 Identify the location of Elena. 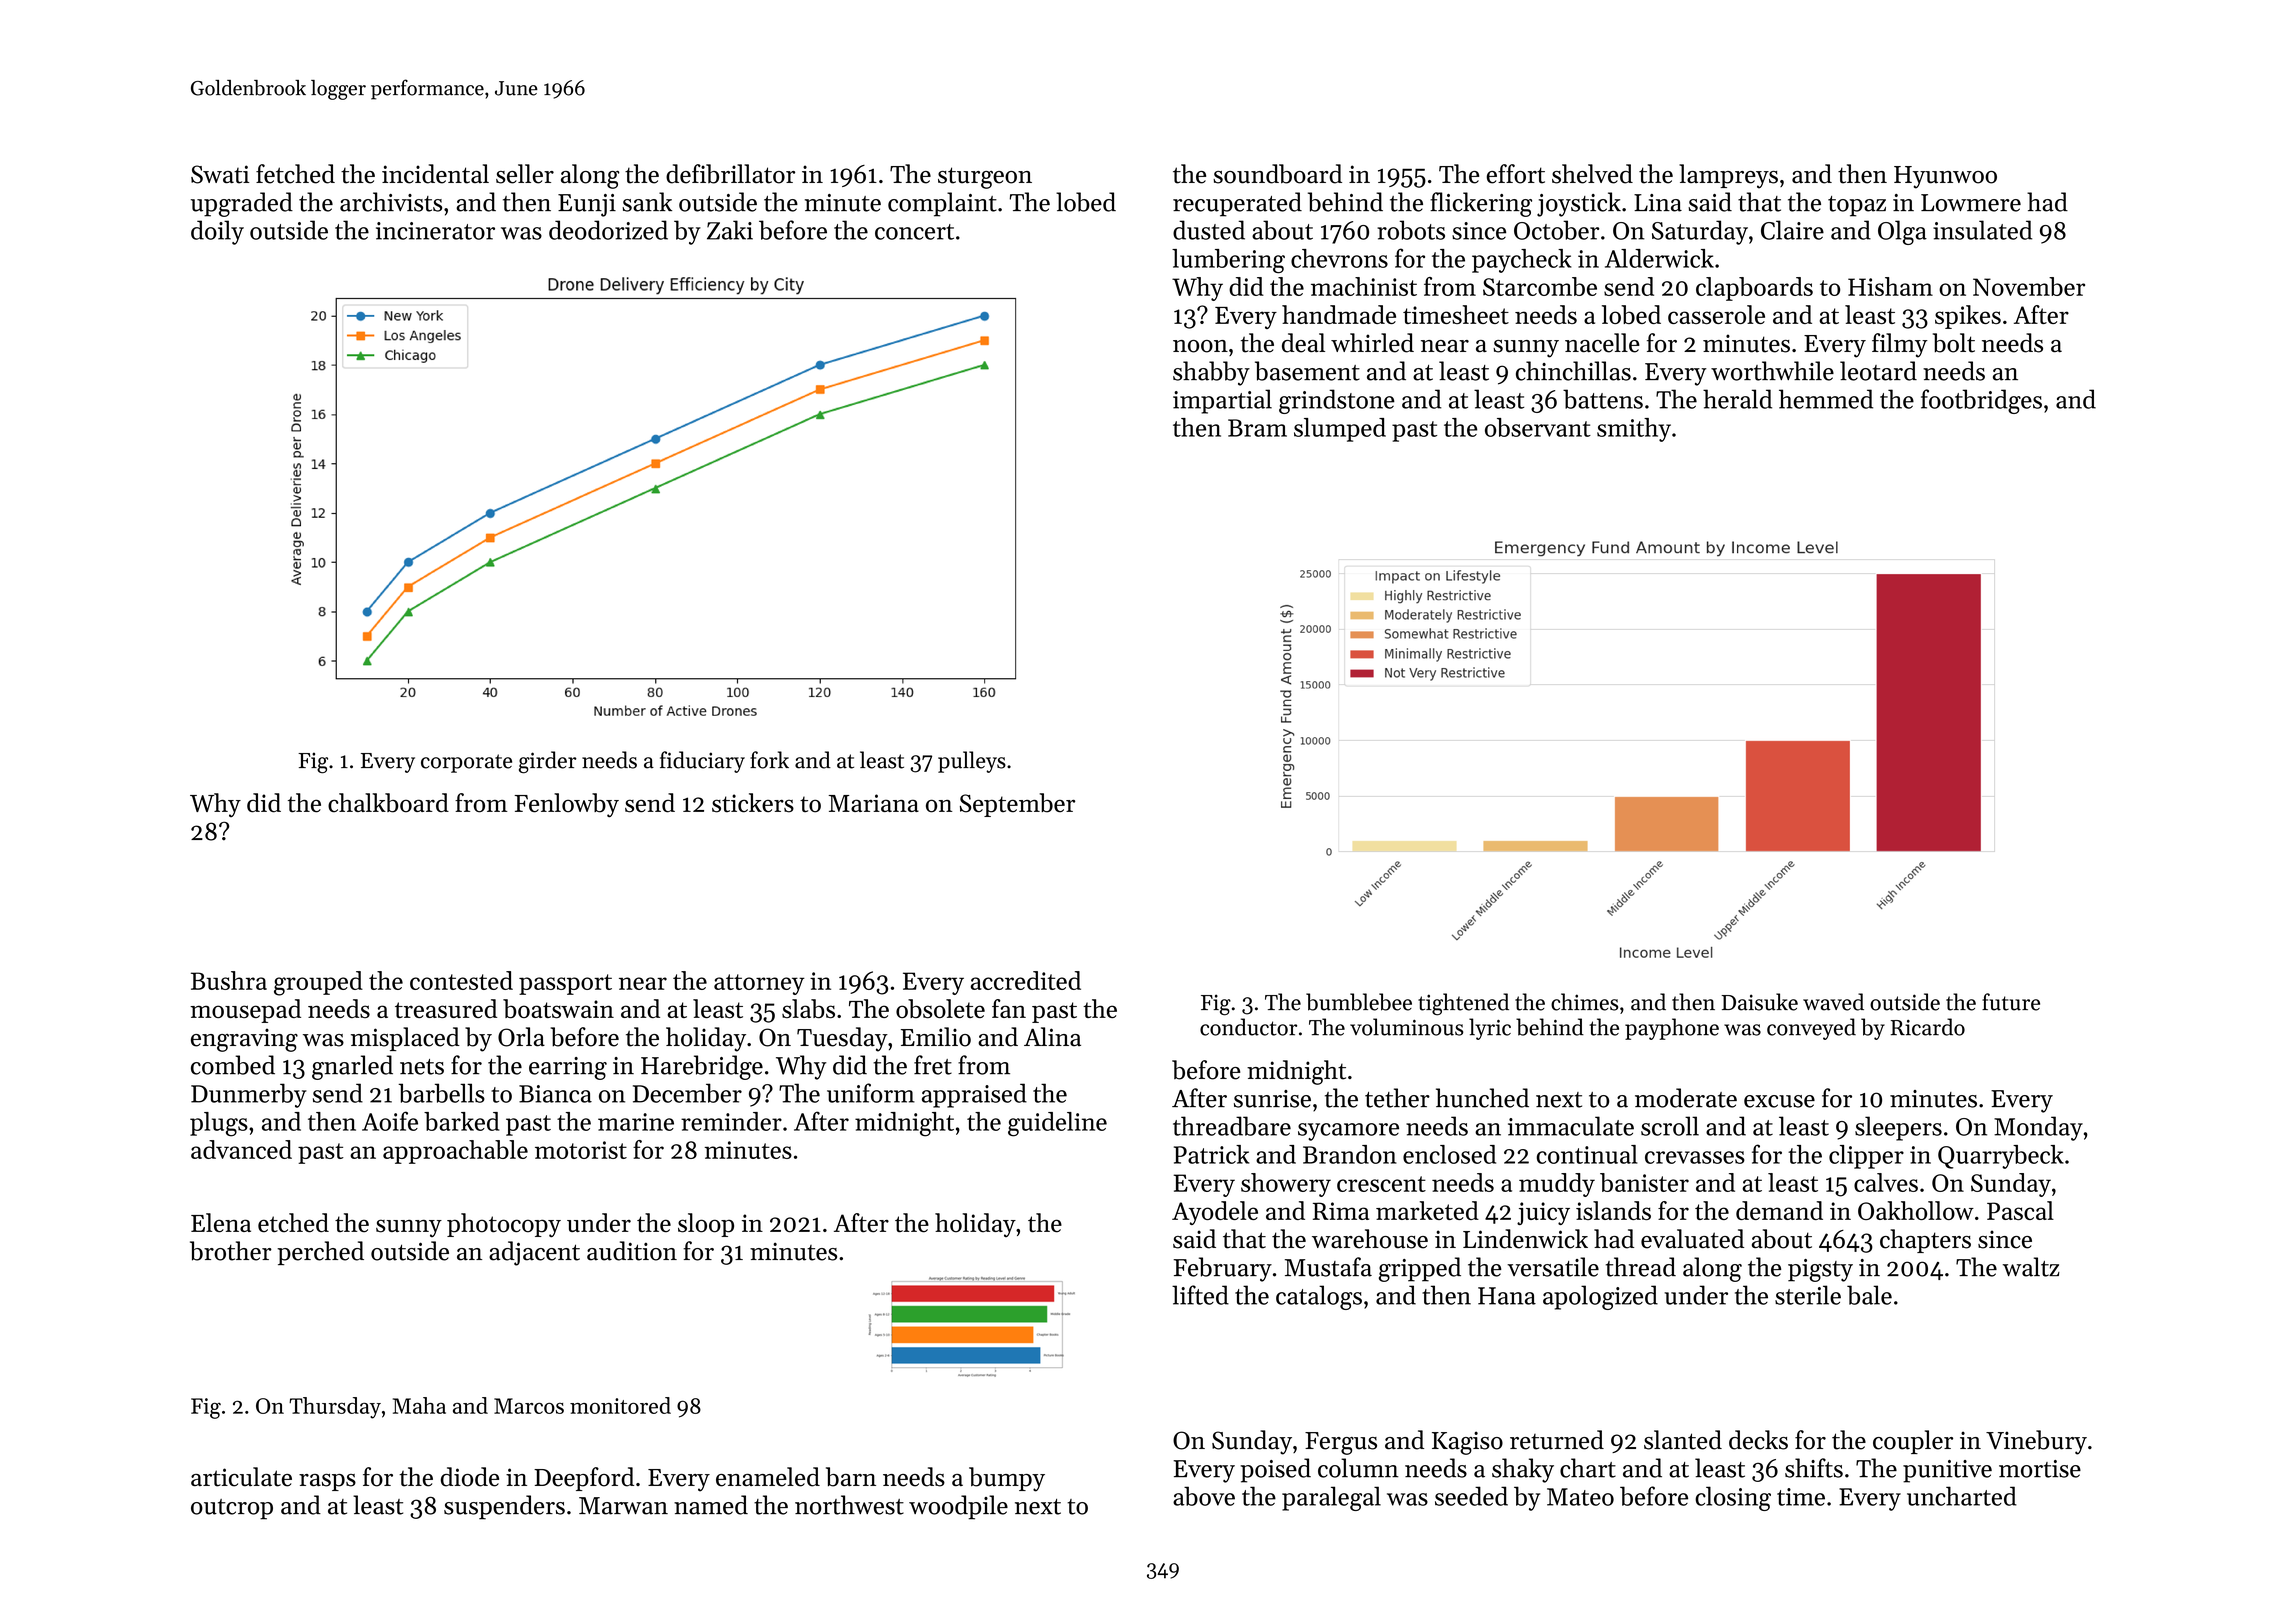
(221, 1223).
